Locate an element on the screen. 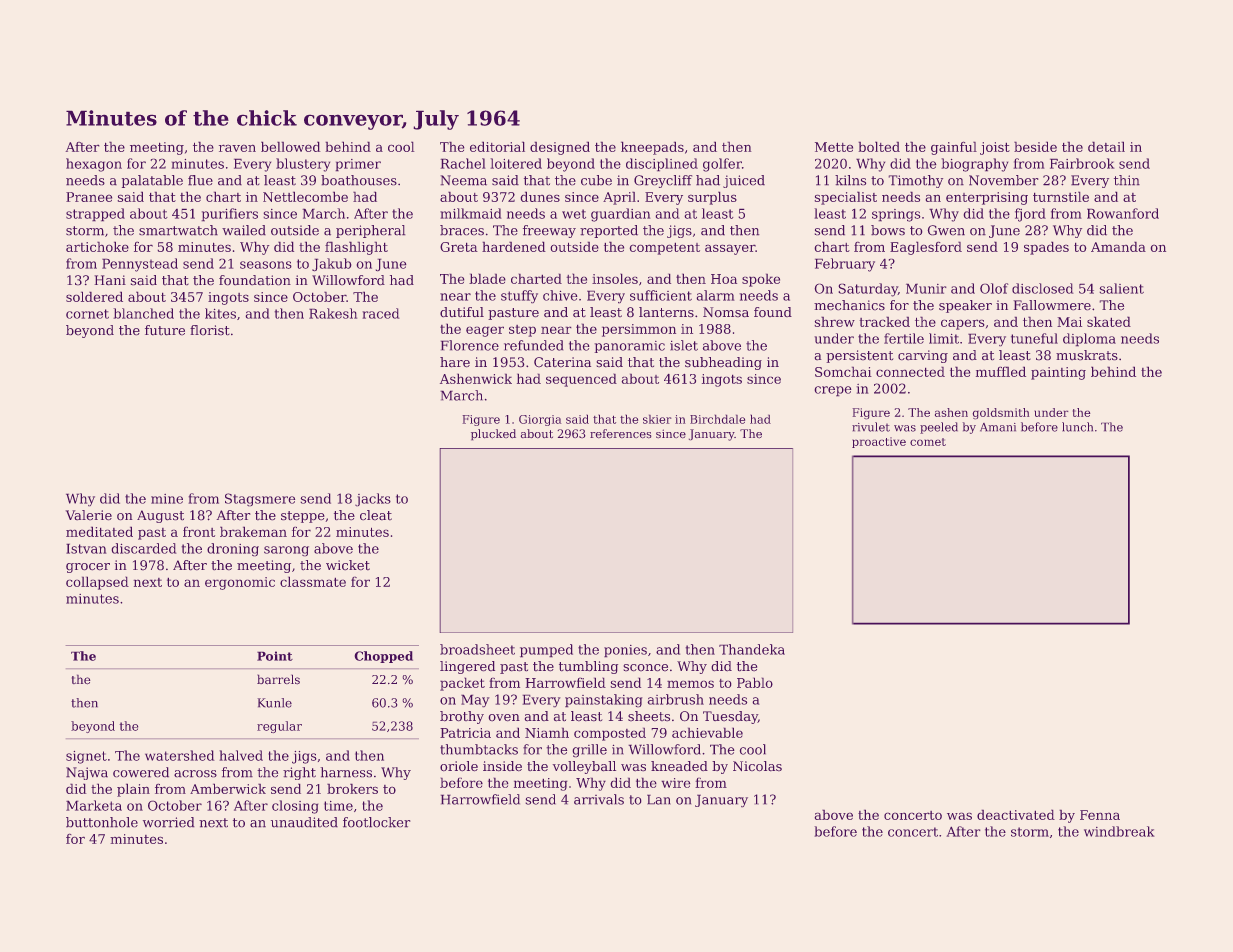 The width and height of the screenshot is (1233, 952). discarded is located at coordinates (144, 548).
